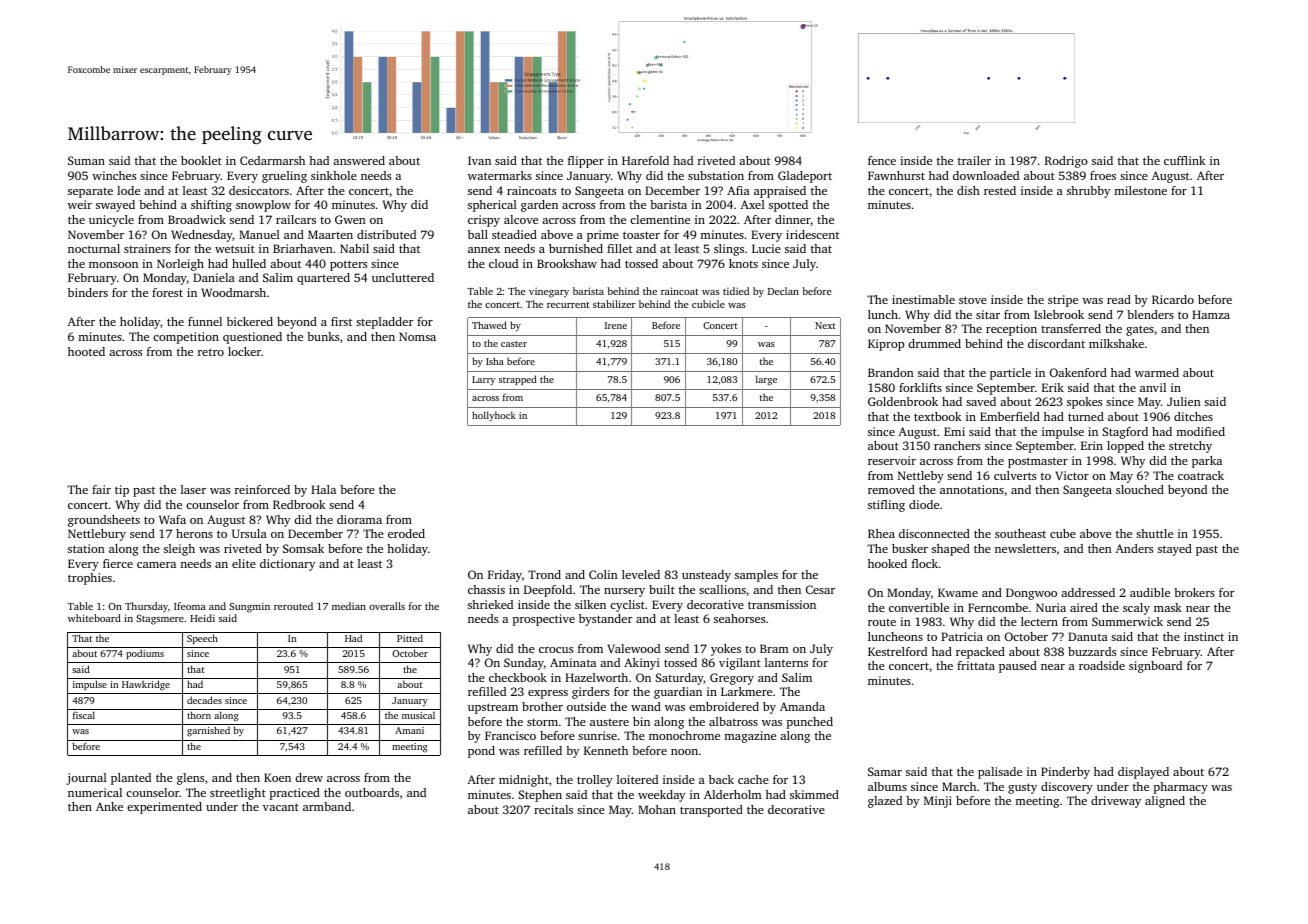 This image has width=1308, height=924. Describe the element at coordinates (494, 416) in the image. I see `hollyhock` at that location.
